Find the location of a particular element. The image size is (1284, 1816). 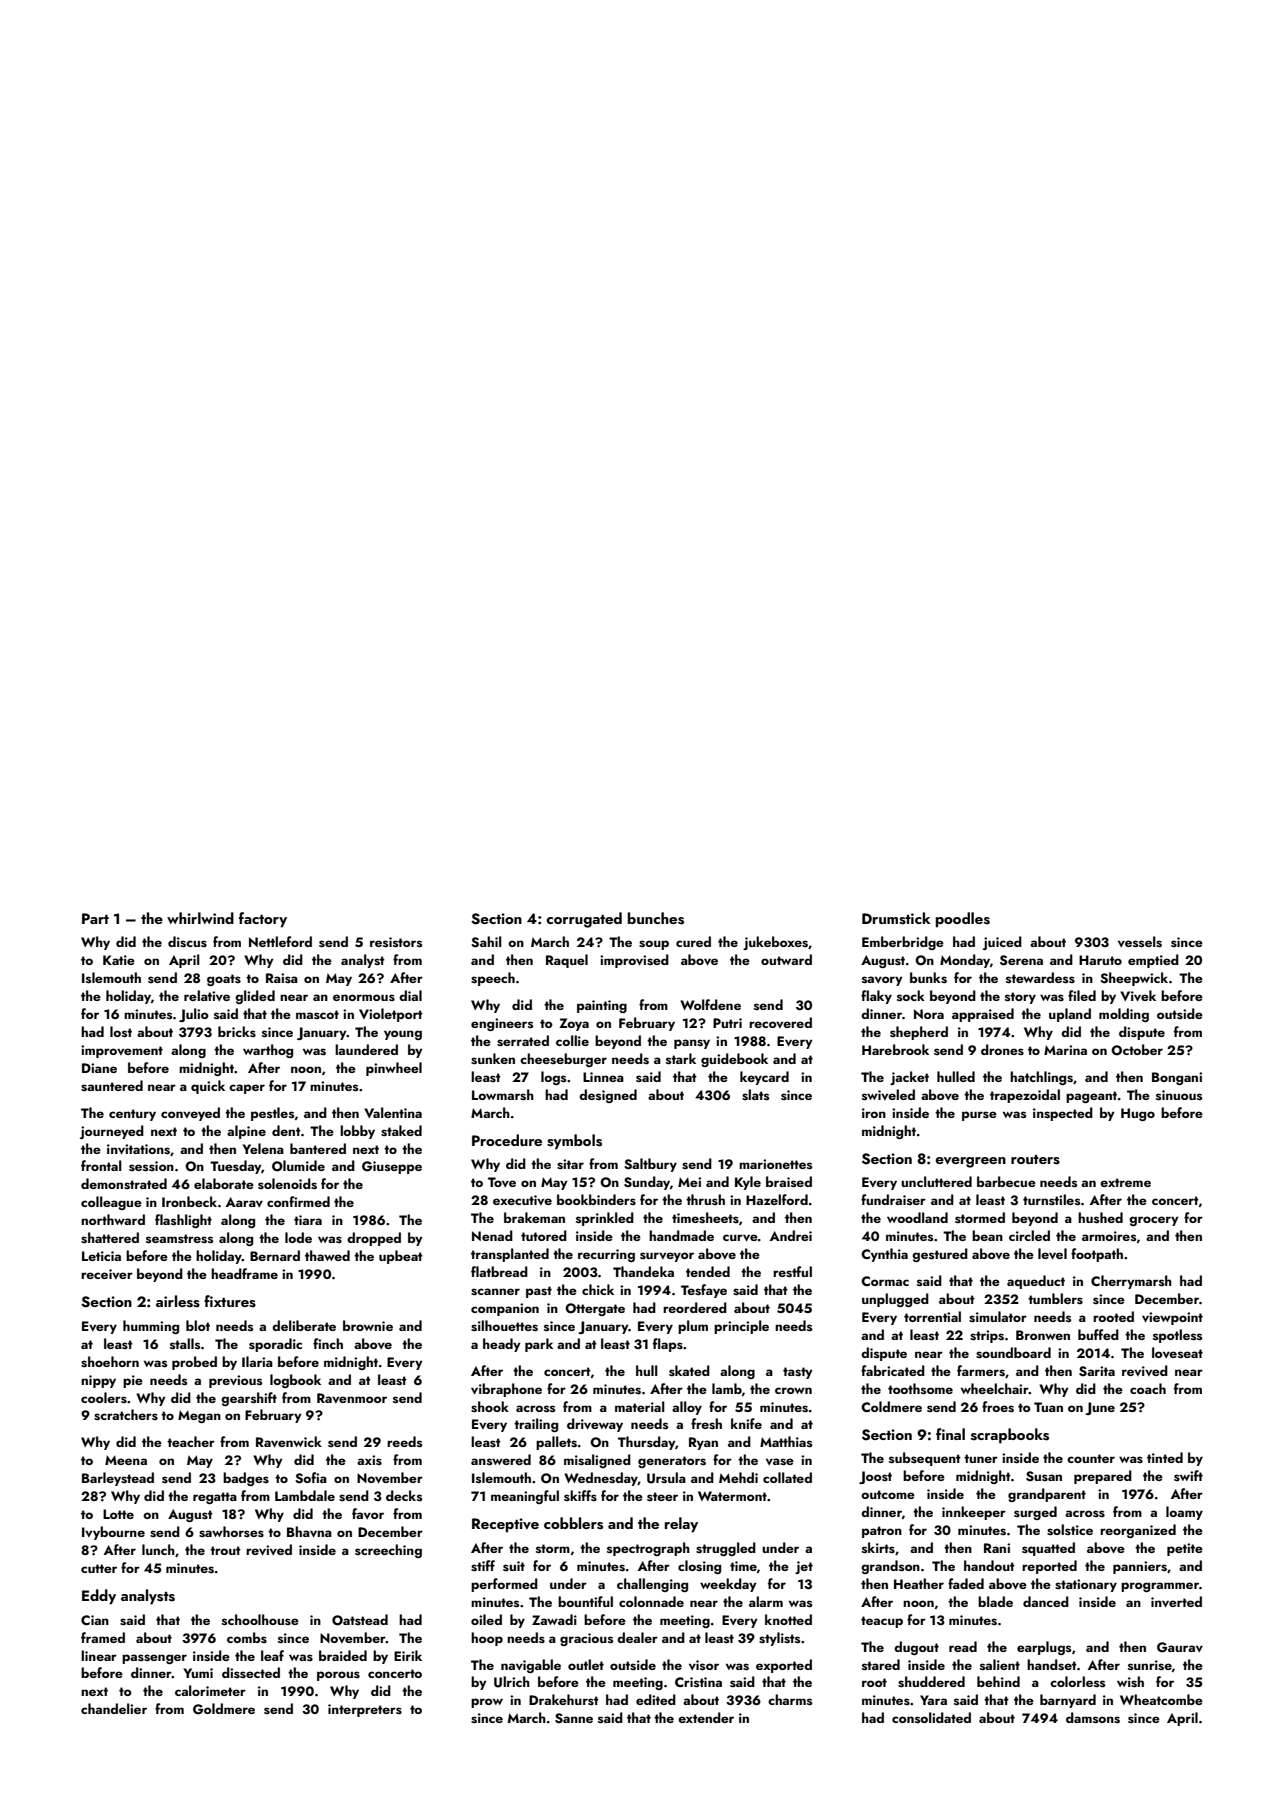

staked is located at coordinates (401, 1131).
